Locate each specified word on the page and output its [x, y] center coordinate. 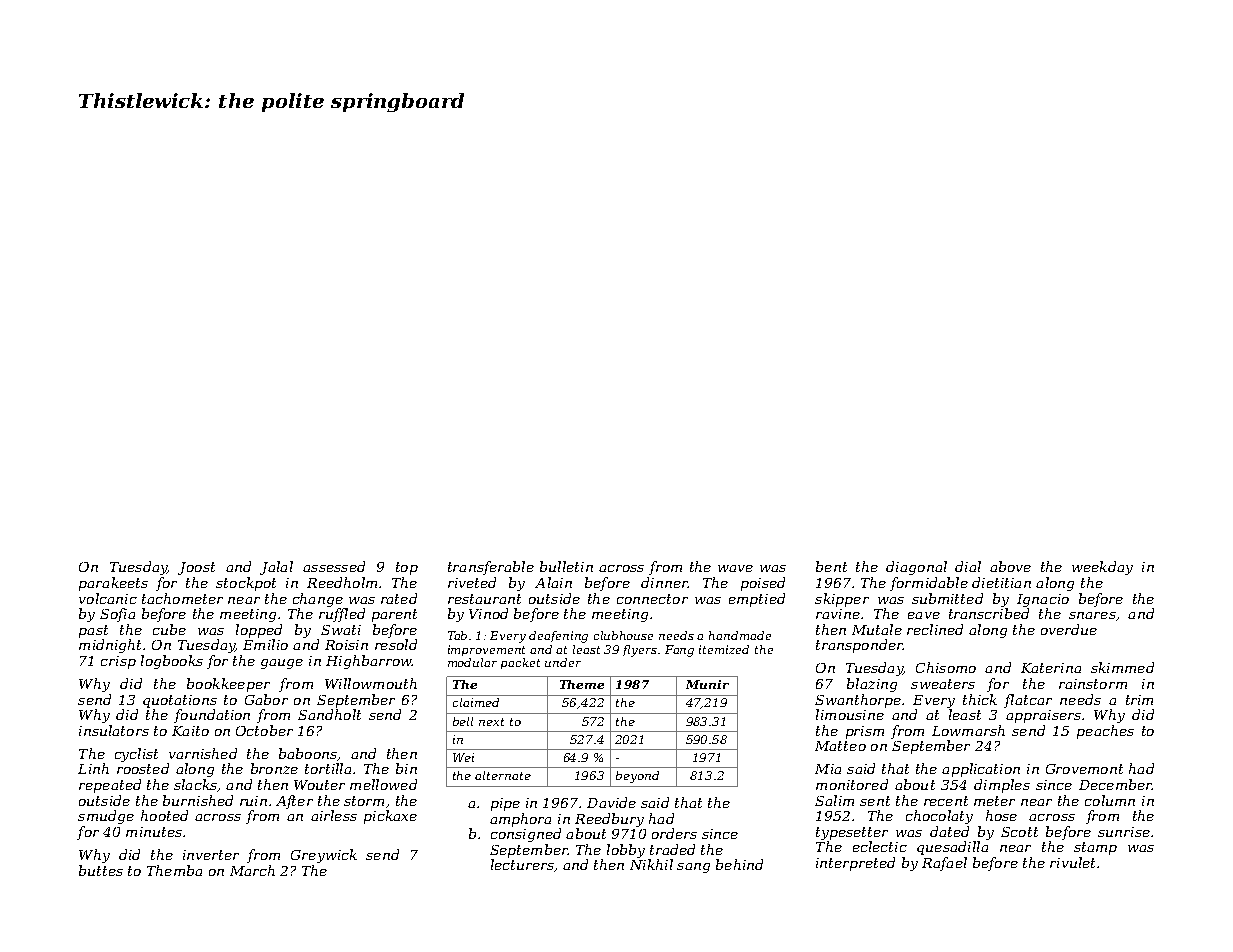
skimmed [1122, 667]
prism [865, 732]
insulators [114, 730]
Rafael [944, 864]
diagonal [916, 568]
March [252, 870]
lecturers [522, 864]
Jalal [276, 568]
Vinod [488, 613]
